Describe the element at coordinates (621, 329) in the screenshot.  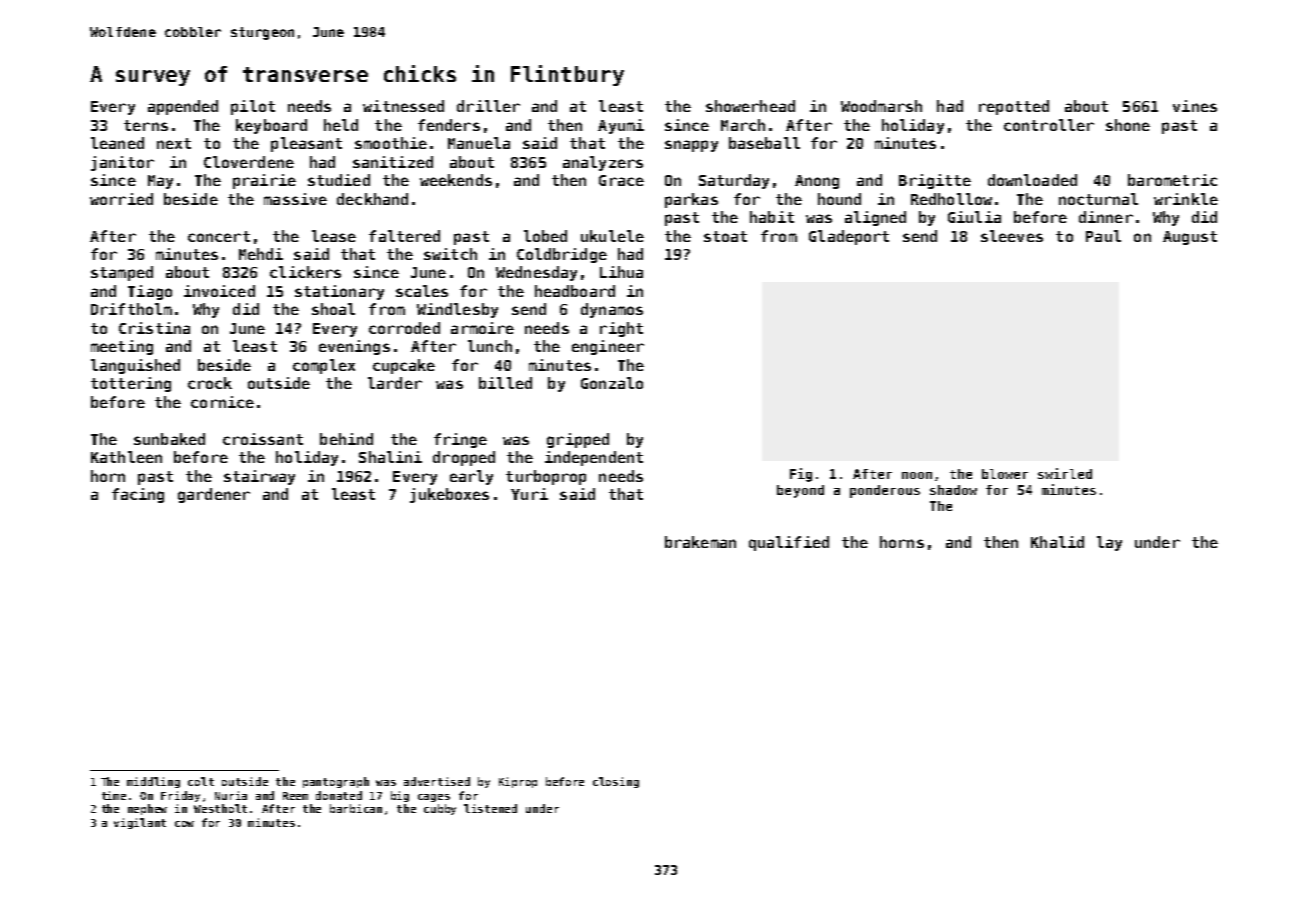
I see `right` at that location.
